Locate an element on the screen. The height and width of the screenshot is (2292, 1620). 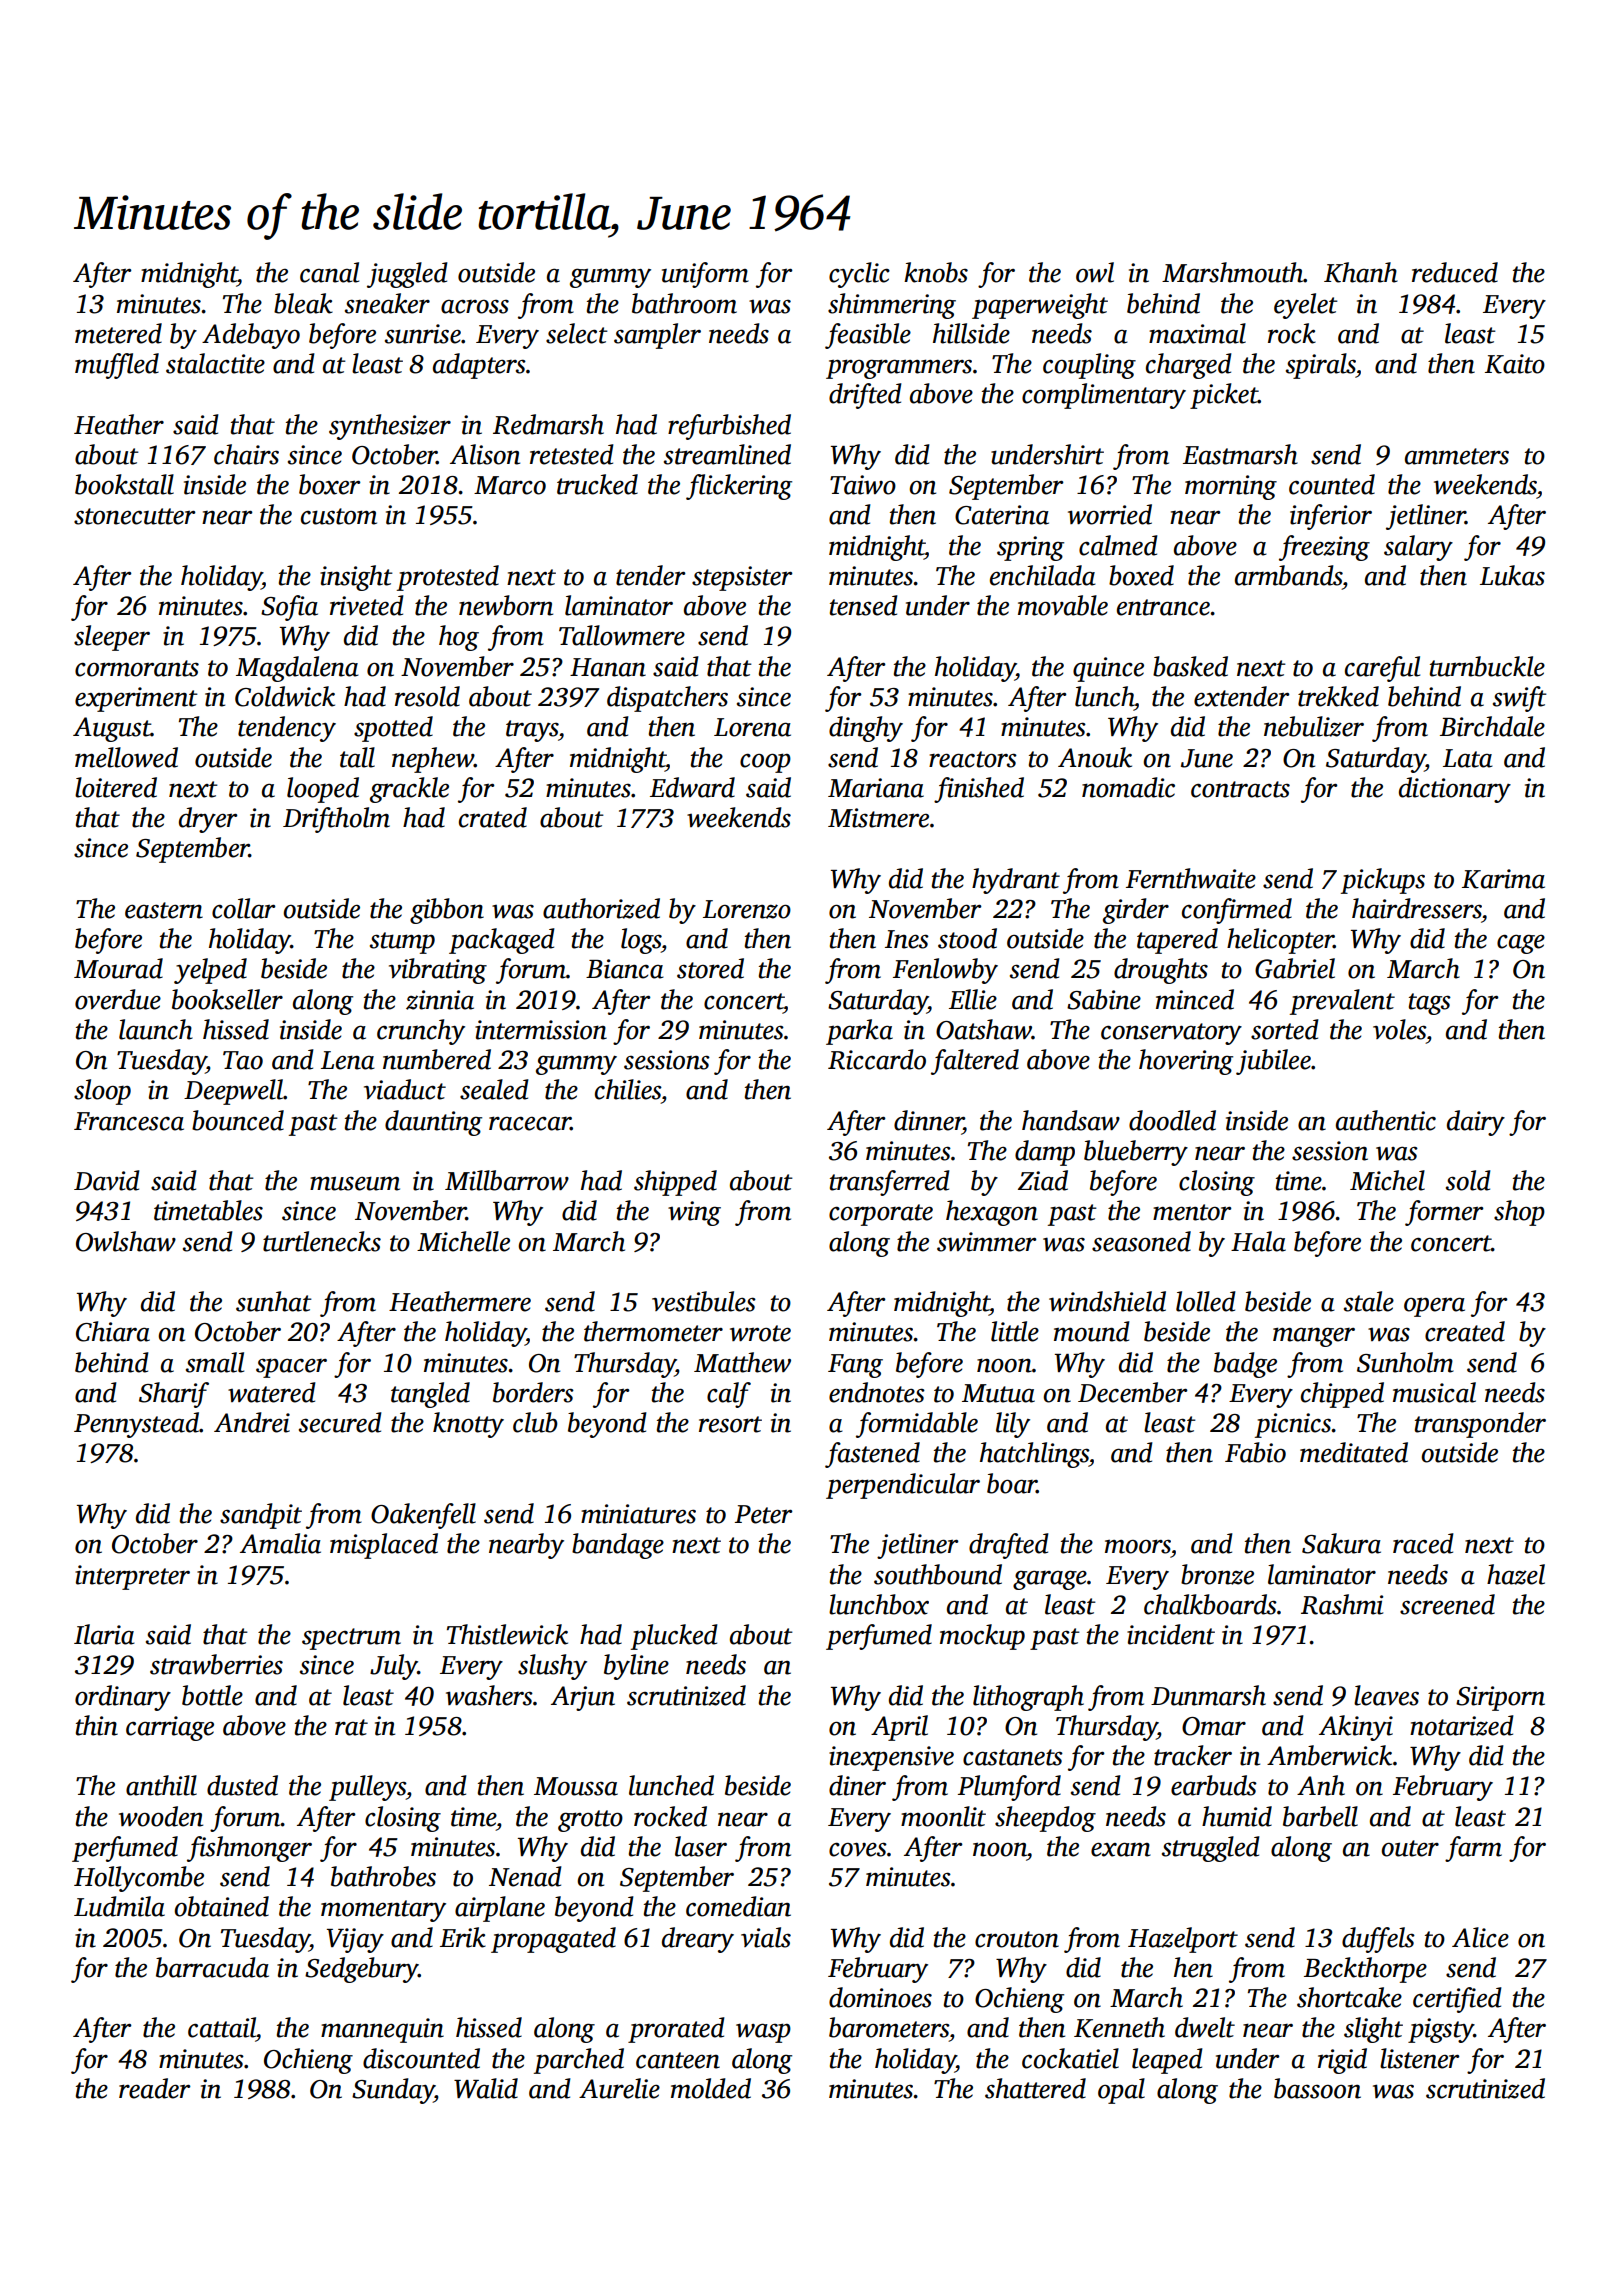
Moussa is located at coordinates (576, 1786).
